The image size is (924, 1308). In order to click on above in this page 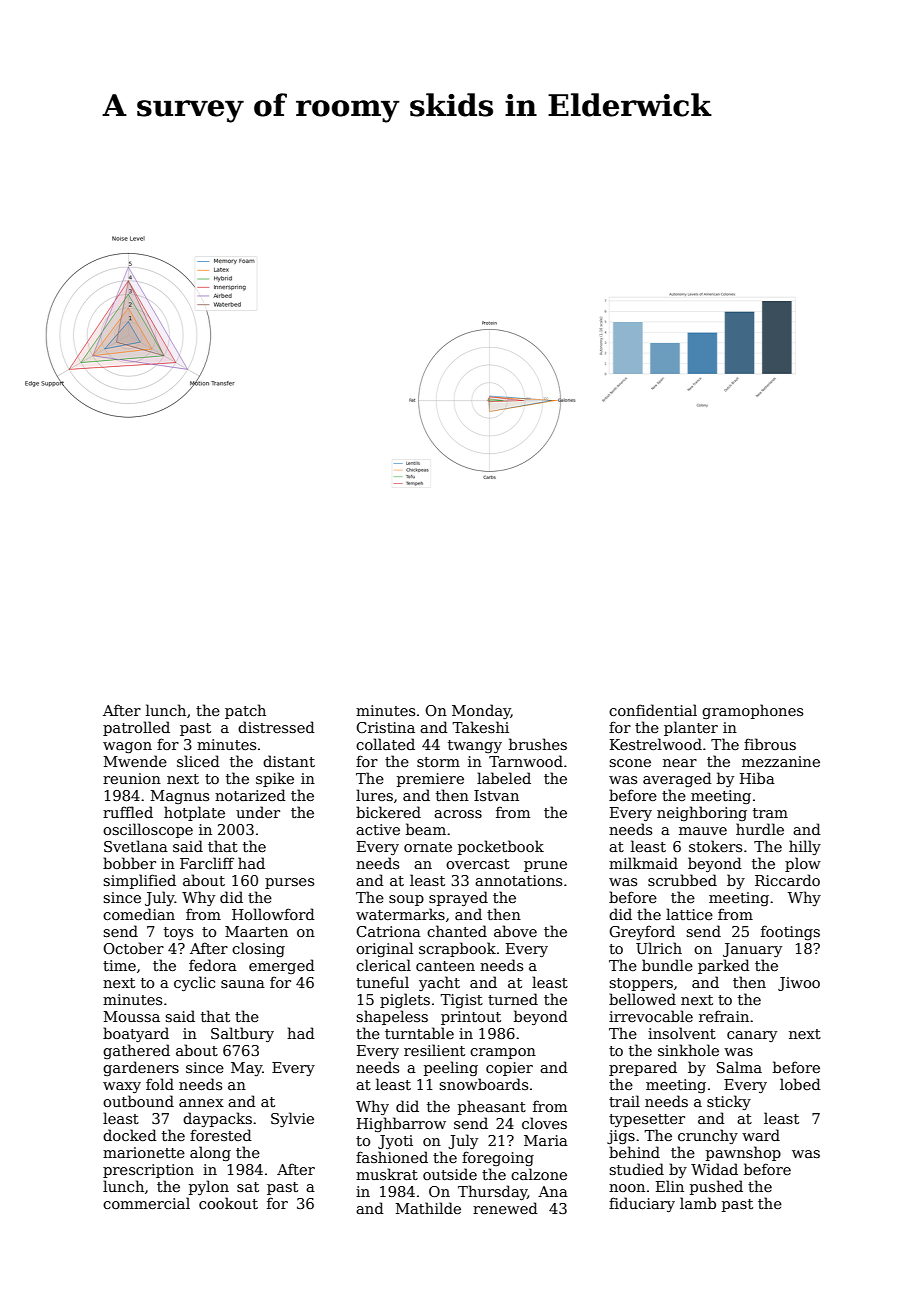, I will do `click(515, 931)`.
